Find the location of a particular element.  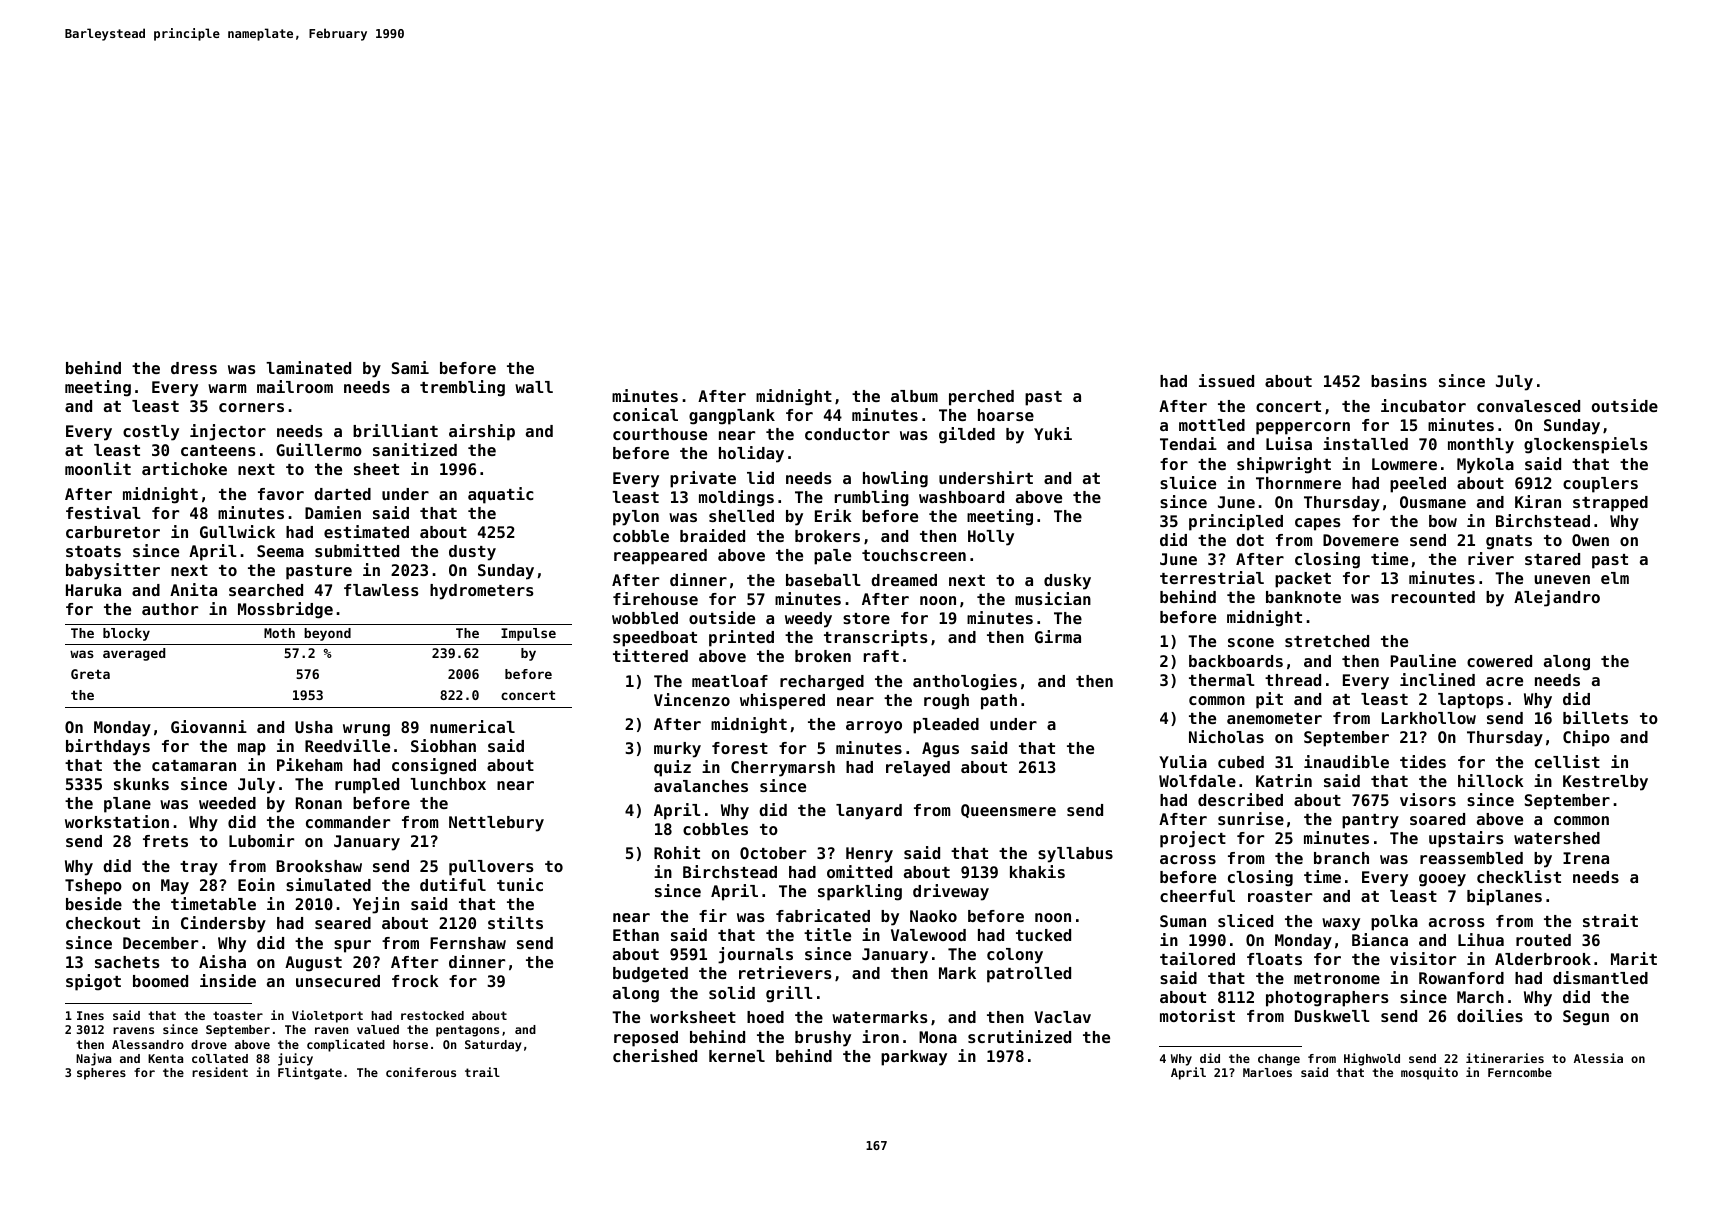

seared is located at coordinates (343, 923).
